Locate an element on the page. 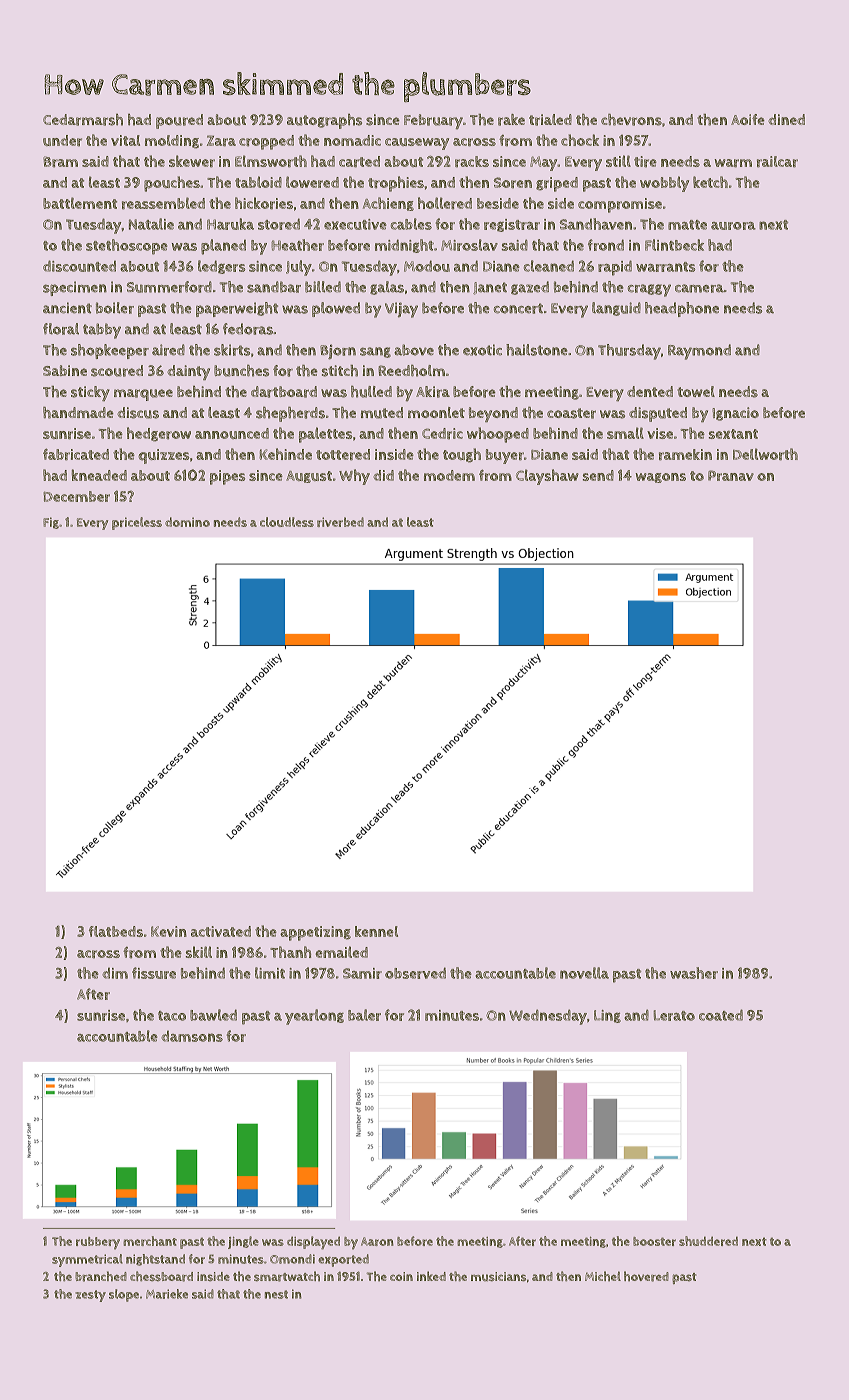 The image size is (849, 1400). washer is located at coordinates (694, 973).
